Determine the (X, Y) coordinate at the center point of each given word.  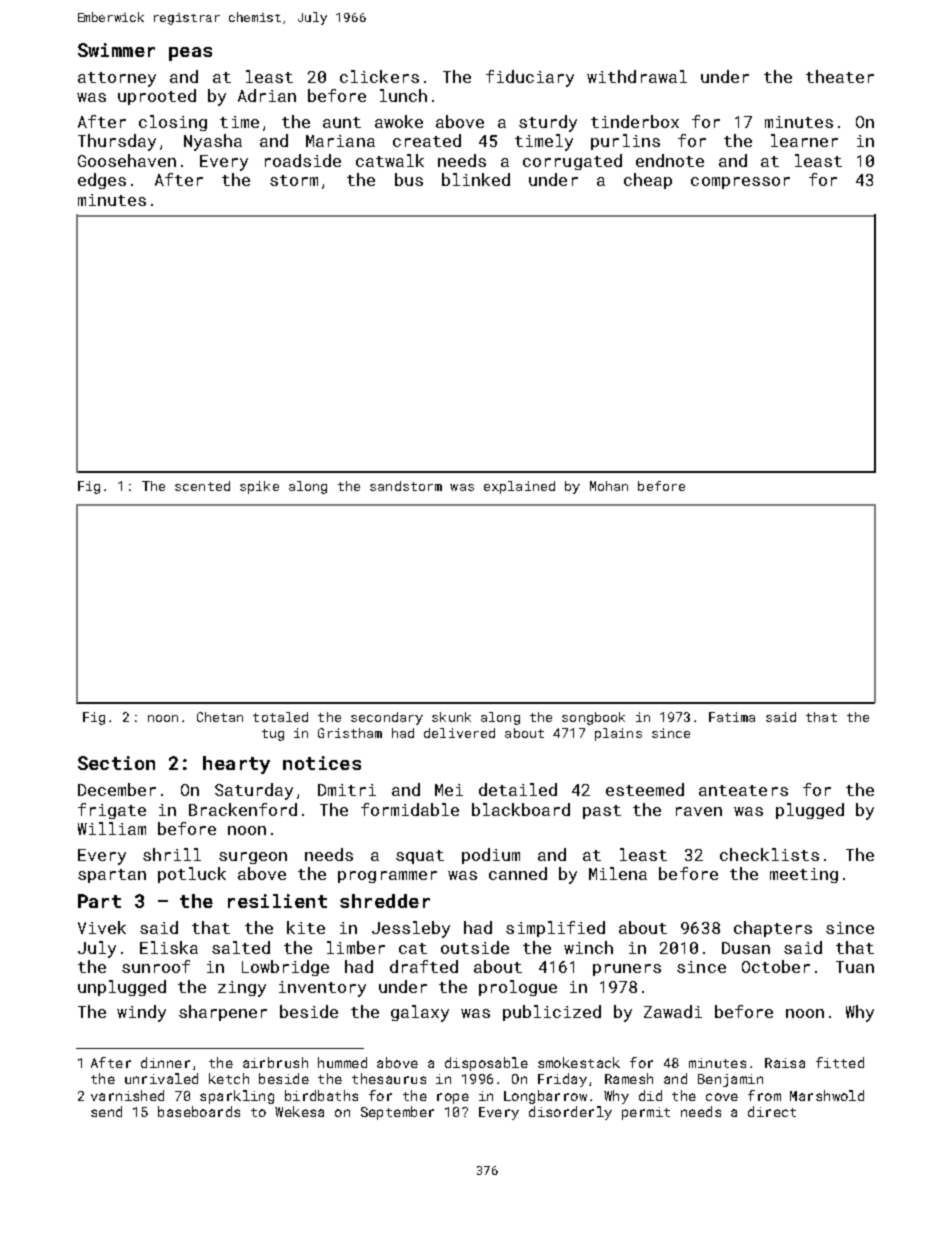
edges (102, 181)
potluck (192, 875)
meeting (804, 875)
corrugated (572, 162)
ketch (229, 1078)
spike (259, 487)
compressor (740, 183)
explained (519, 487)
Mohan (609, 486)
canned (518, 873)
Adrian (267, 95)
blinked (476, 179)
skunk (451, 717)
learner (804, 140)
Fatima (732, 717)
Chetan (220, 717)
